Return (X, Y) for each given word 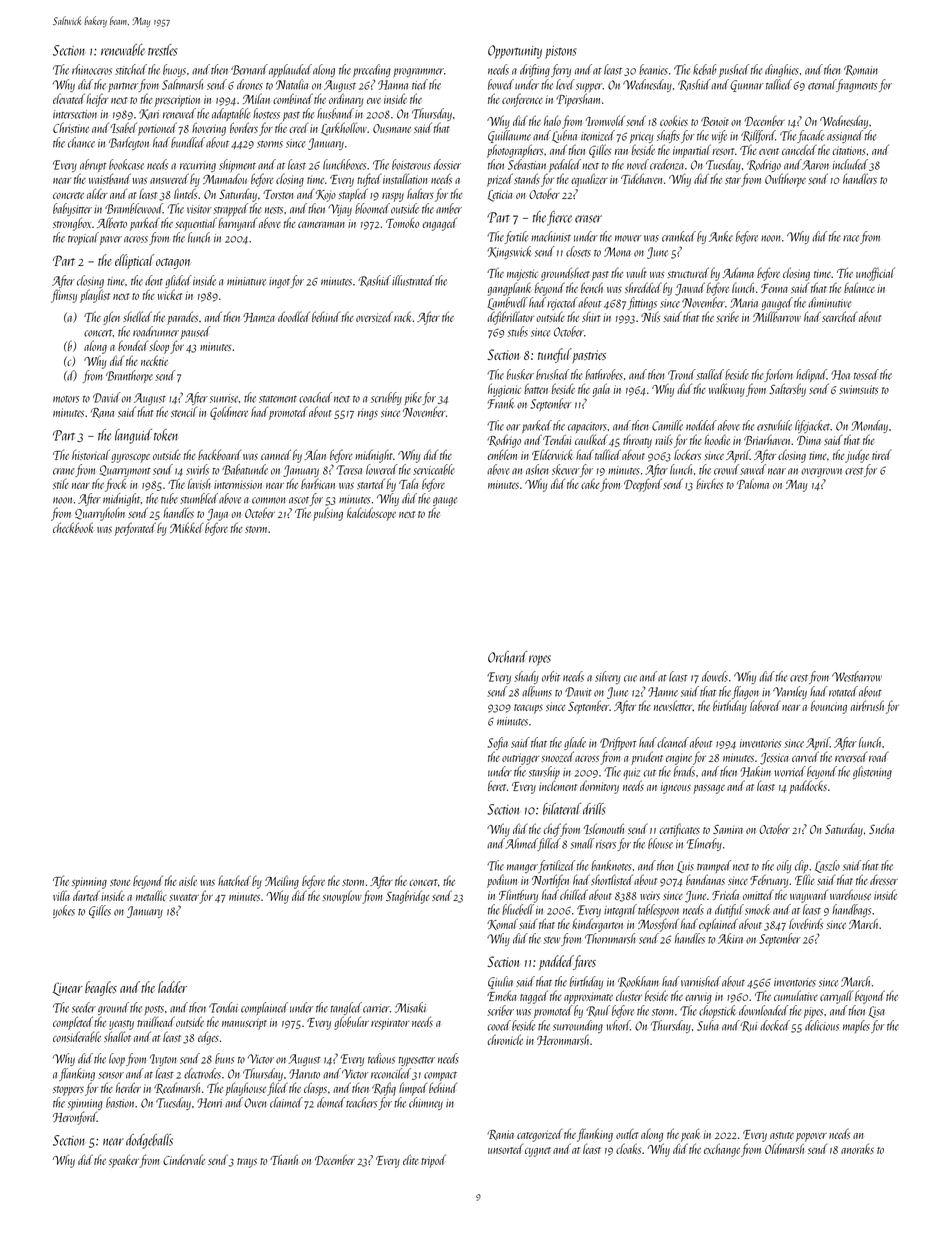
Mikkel (186, 527)
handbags (851, 910)
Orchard (507, 657)
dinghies (782, 70)
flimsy (64, 296)
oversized (374, 316)
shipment (237, 166)
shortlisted (612, 879)
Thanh (284, 1159)
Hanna (393, 85)
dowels (715, 676)
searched (839, 316)
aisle (188, 880)
